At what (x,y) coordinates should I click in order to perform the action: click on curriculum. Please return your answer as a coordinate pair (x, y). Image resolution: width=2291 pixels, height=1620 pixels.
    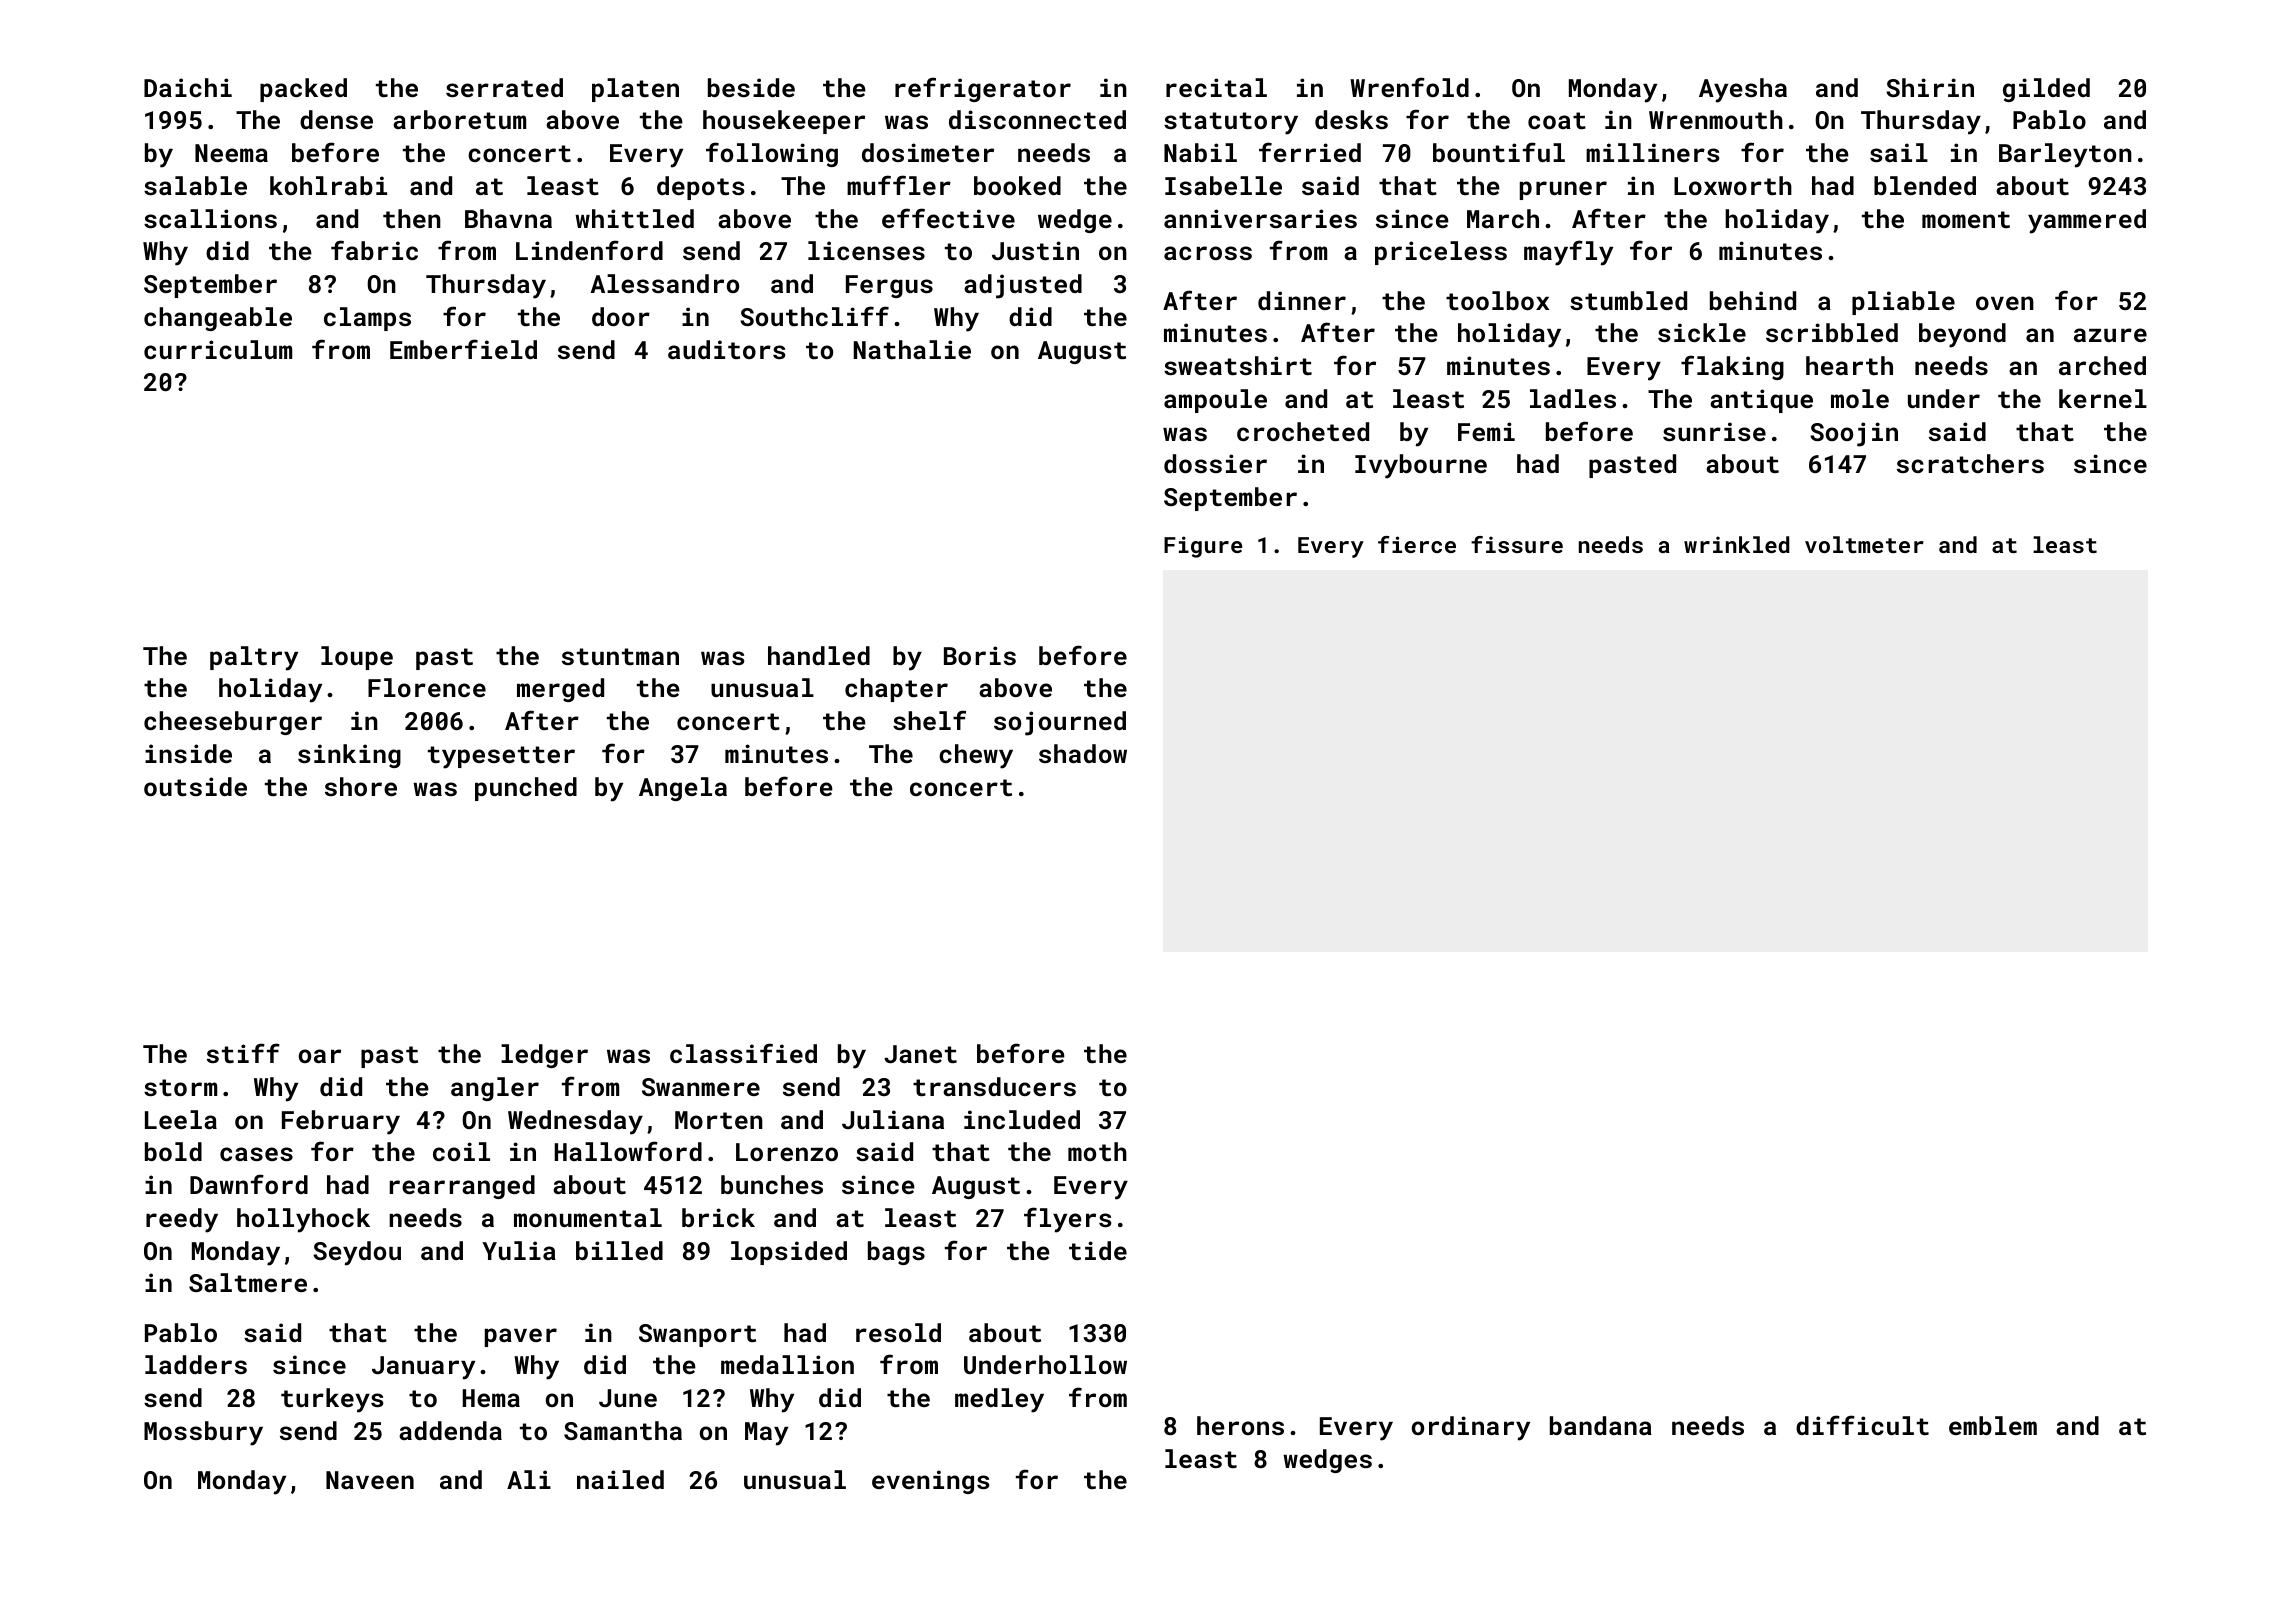
    Looking at the image, I should click on (218, 349).
